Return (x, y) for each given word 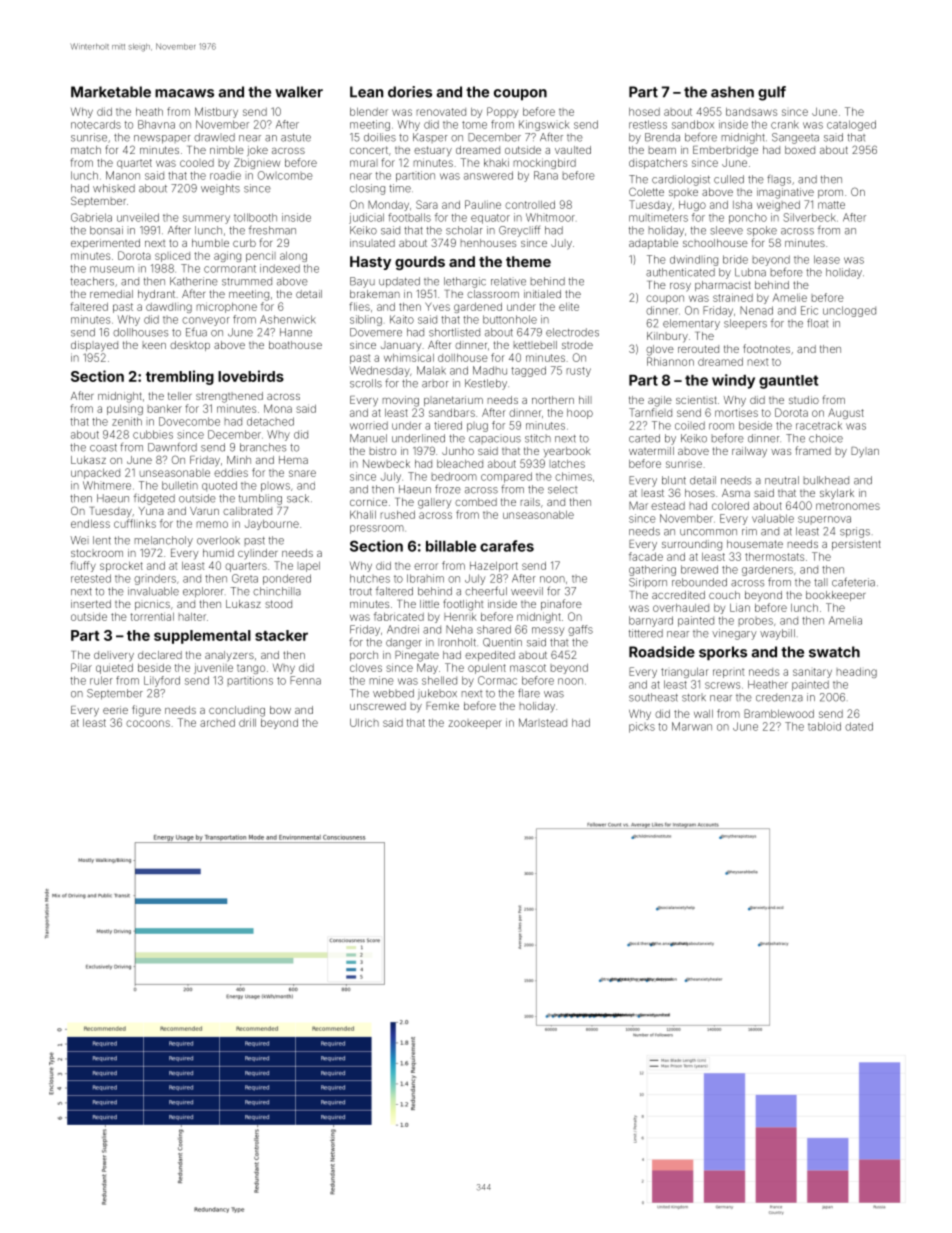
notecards (96, 124)
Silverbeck (810, 217)
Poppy (502, 112)
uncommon (708, 532)
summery (206, 219)
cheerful (486, 591)
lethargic (465, 282)
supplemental (202, 637)
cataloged (851, 125)
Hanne (296, 332)
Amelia (845, 620)
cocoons (148, 723)
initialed (542, 294)
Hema (293, 460)
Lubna (750, 272)
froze (448, 489)
